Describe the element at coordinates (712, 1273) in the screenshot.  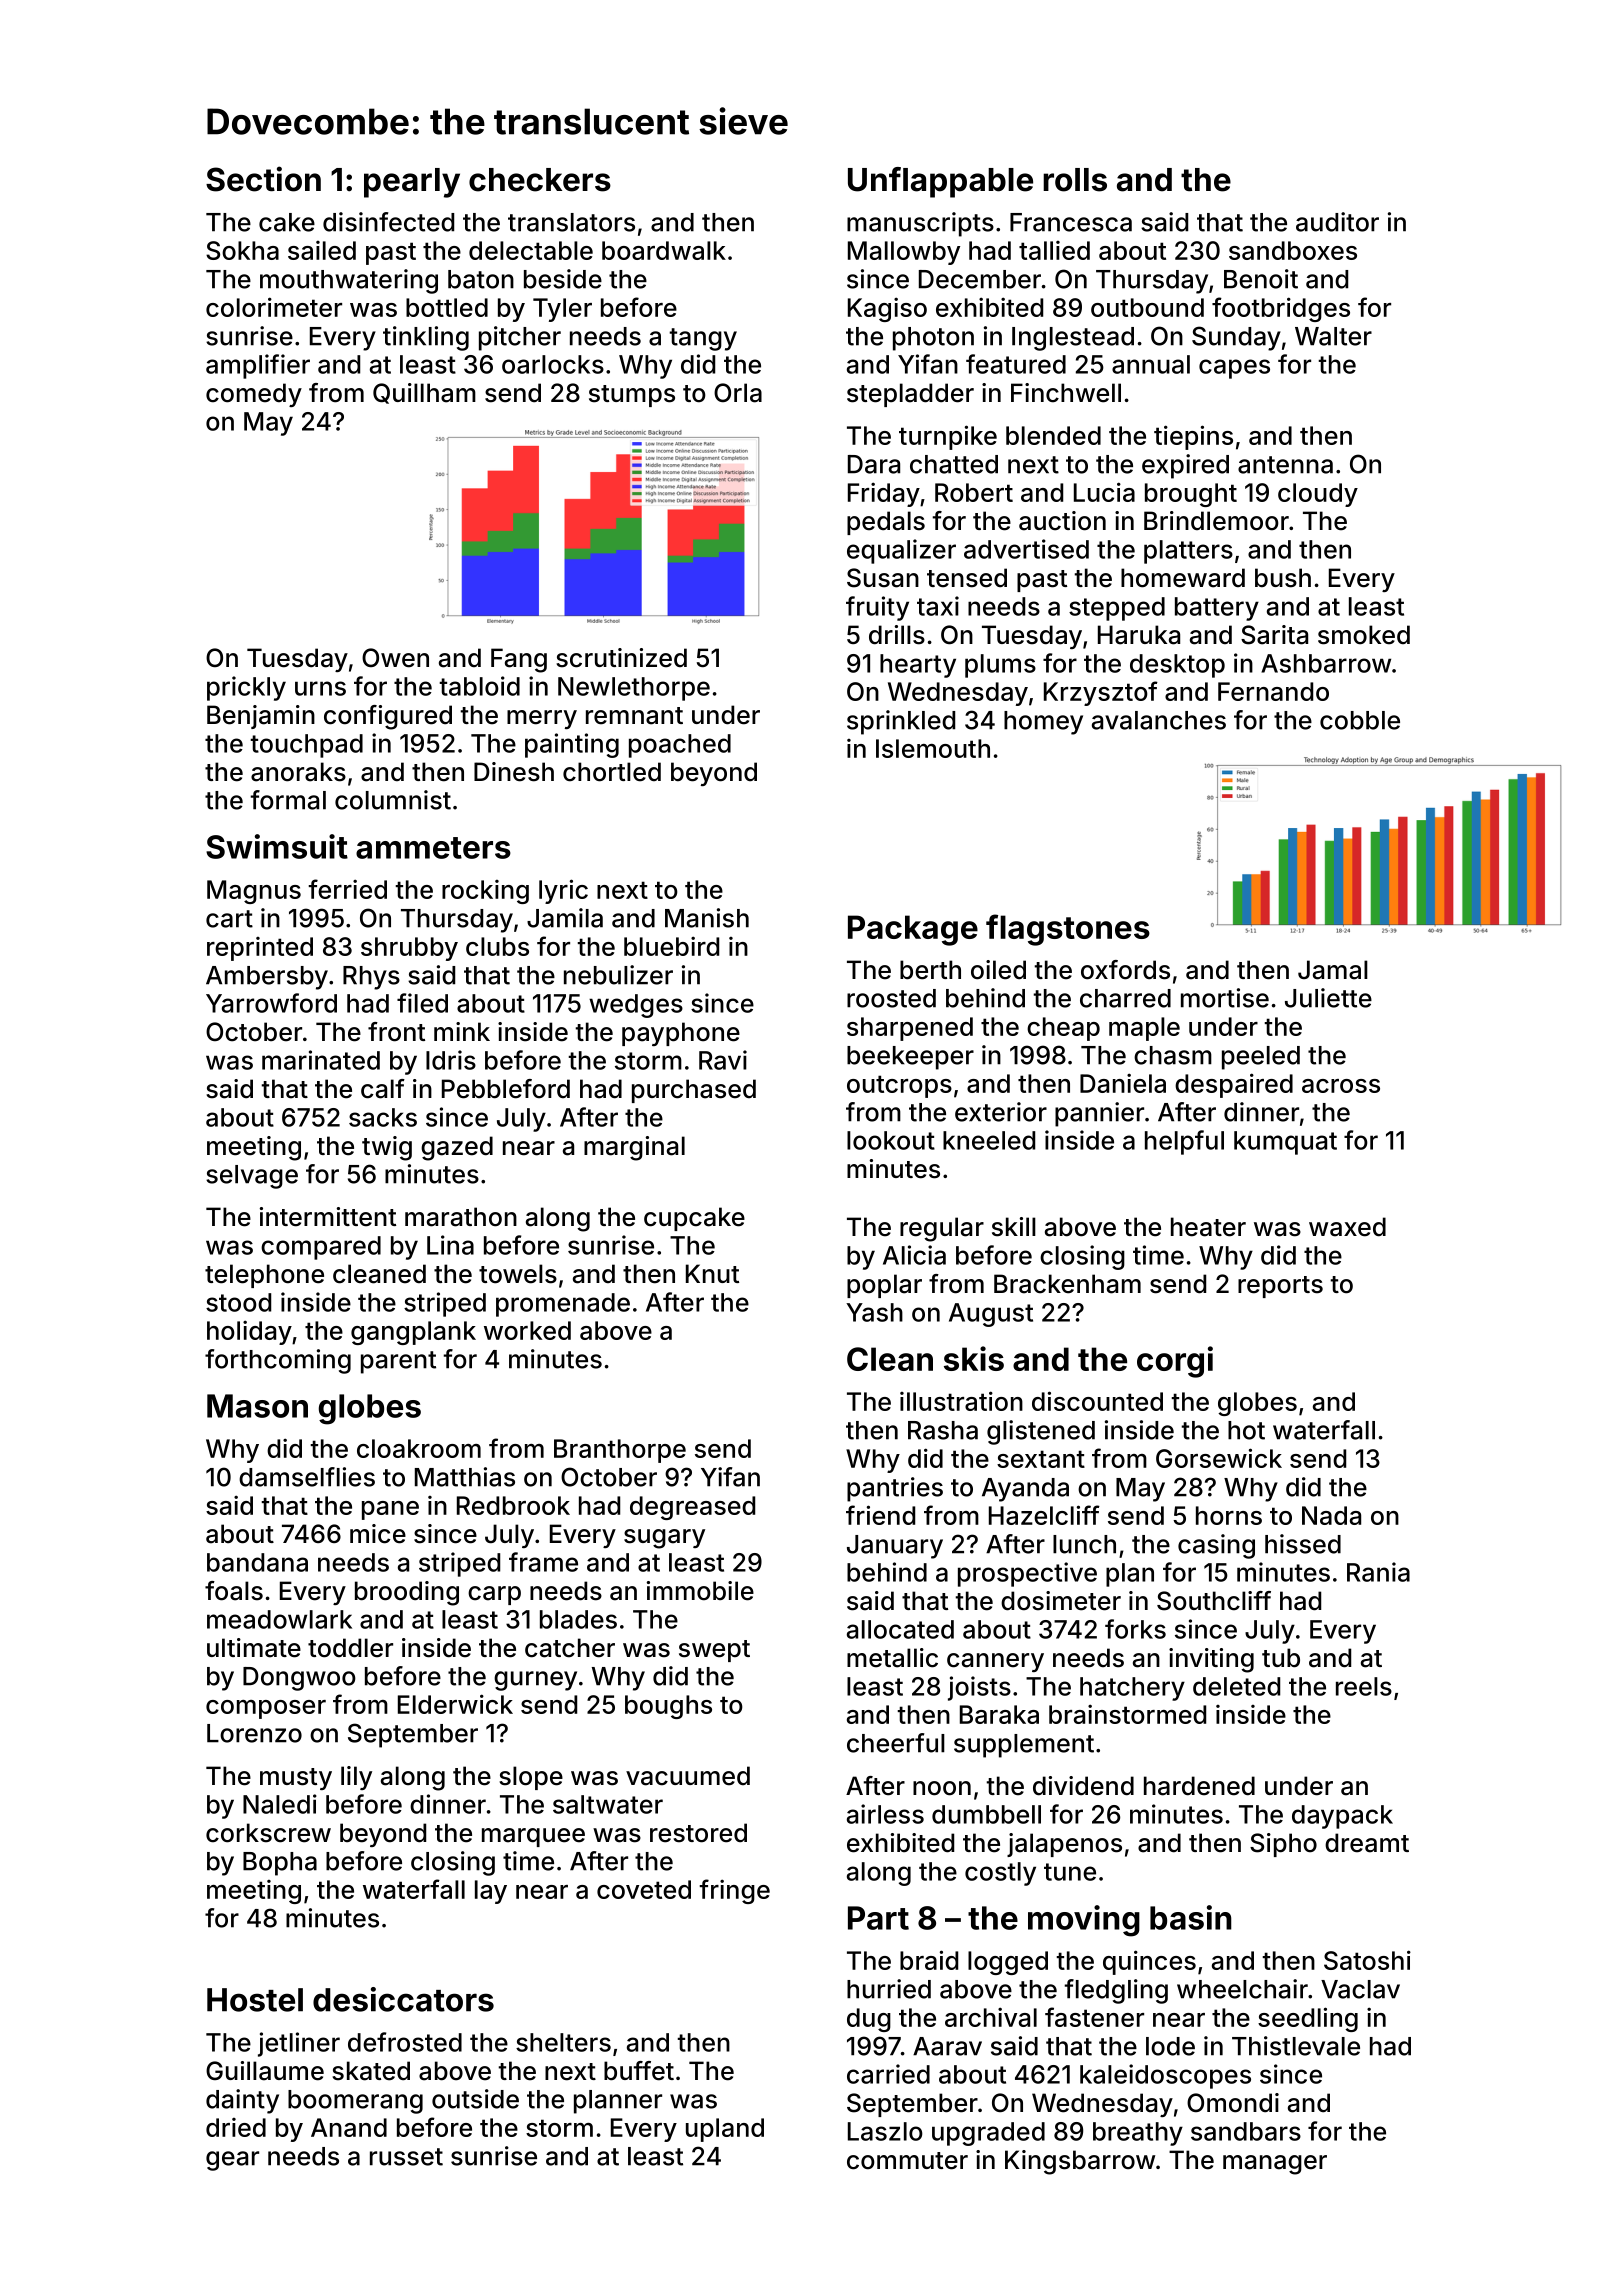
I see `Knut` at that location.
